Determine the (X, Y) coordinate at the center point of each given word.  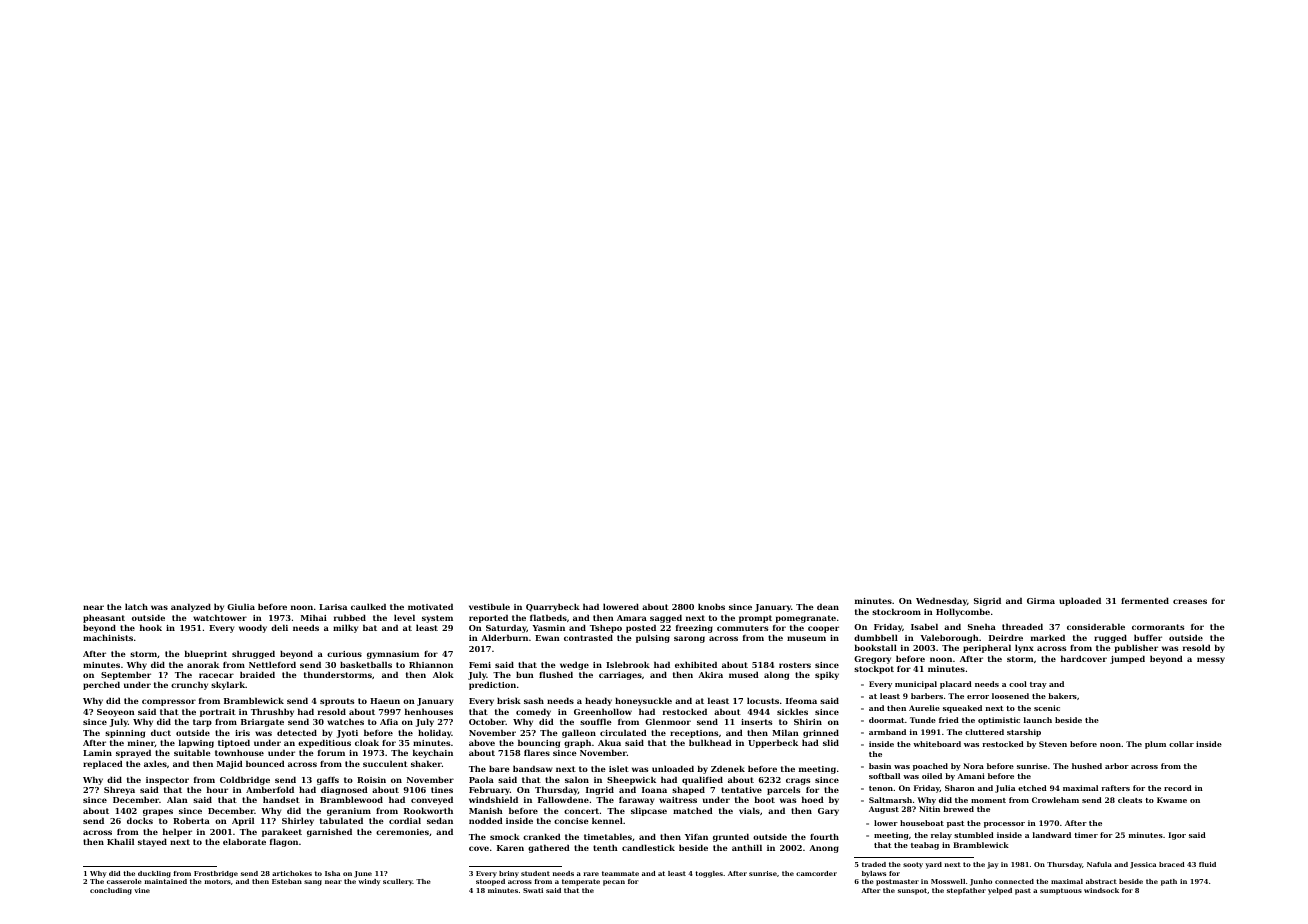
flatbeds (548, 617)
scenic (1047, 708)
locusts (763, 700)
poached (930, 767)
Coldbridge (245, 780)
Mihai (314, 617)
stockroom (896, 611)
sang (313, 883)
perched (101, 686)
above (482, 742)
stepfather (966, 891)
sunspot (912, 891)
